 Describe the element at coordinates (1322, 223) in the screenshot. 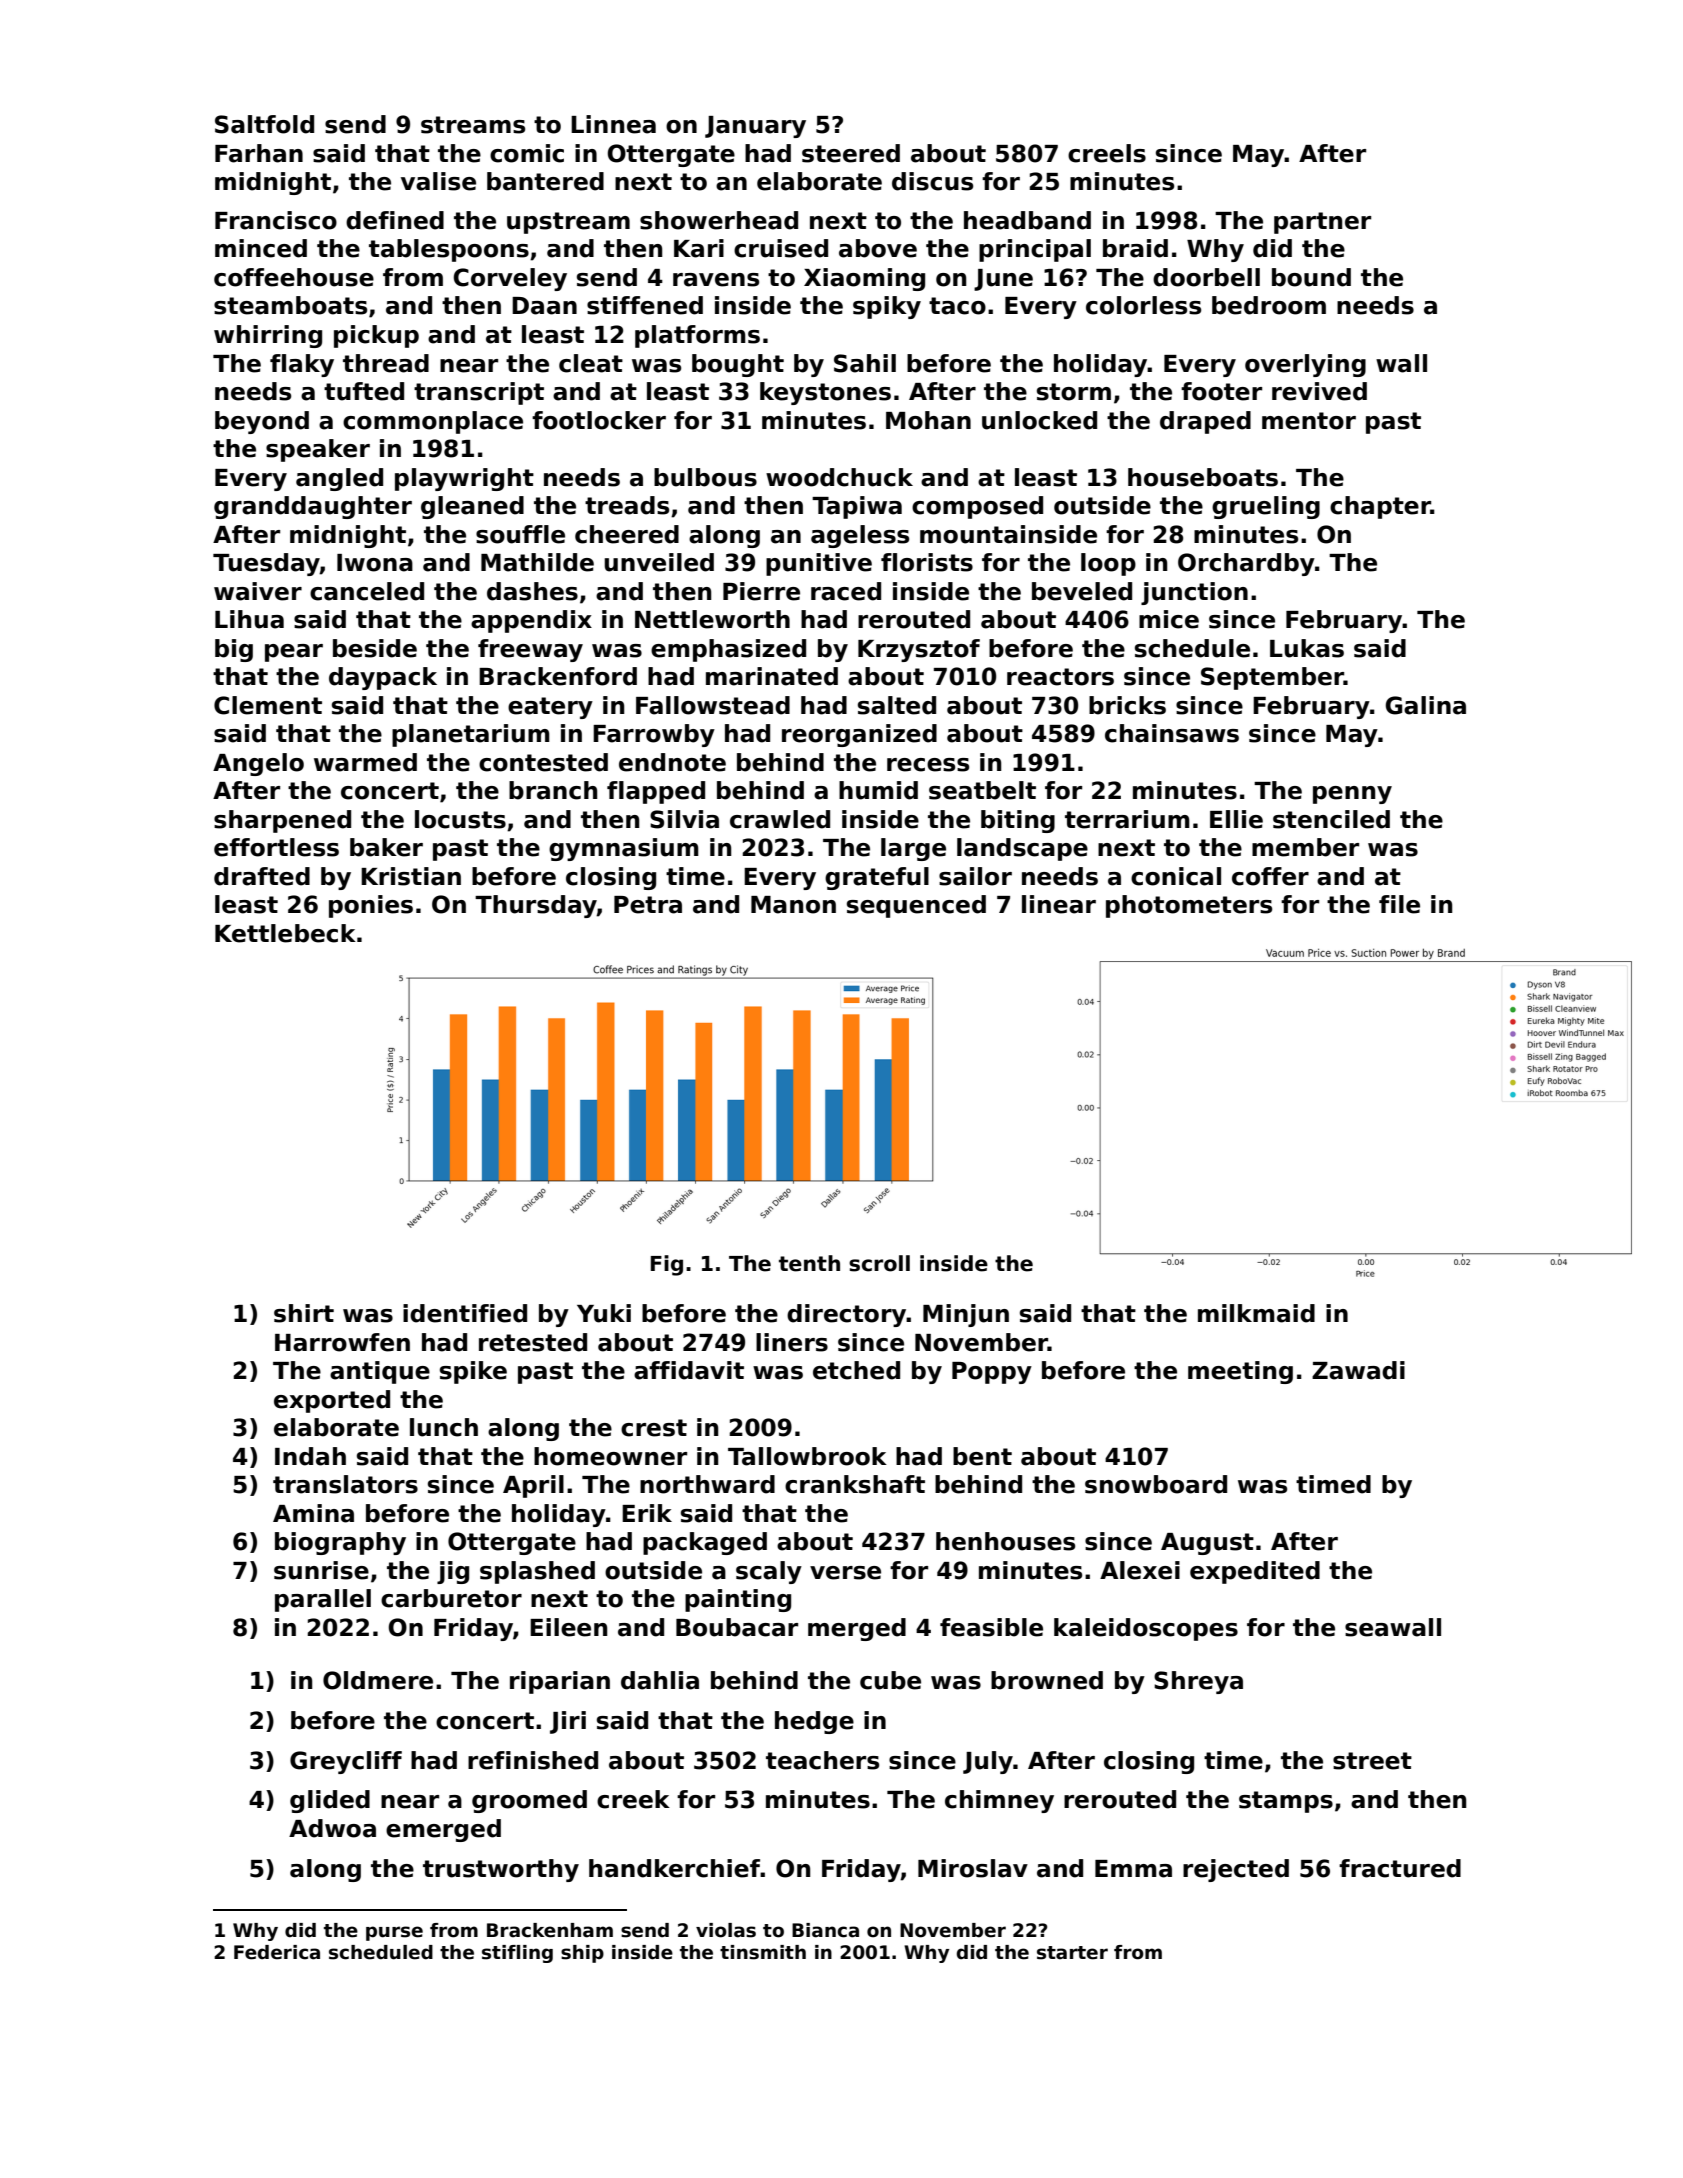

I see `partner` at that location.
